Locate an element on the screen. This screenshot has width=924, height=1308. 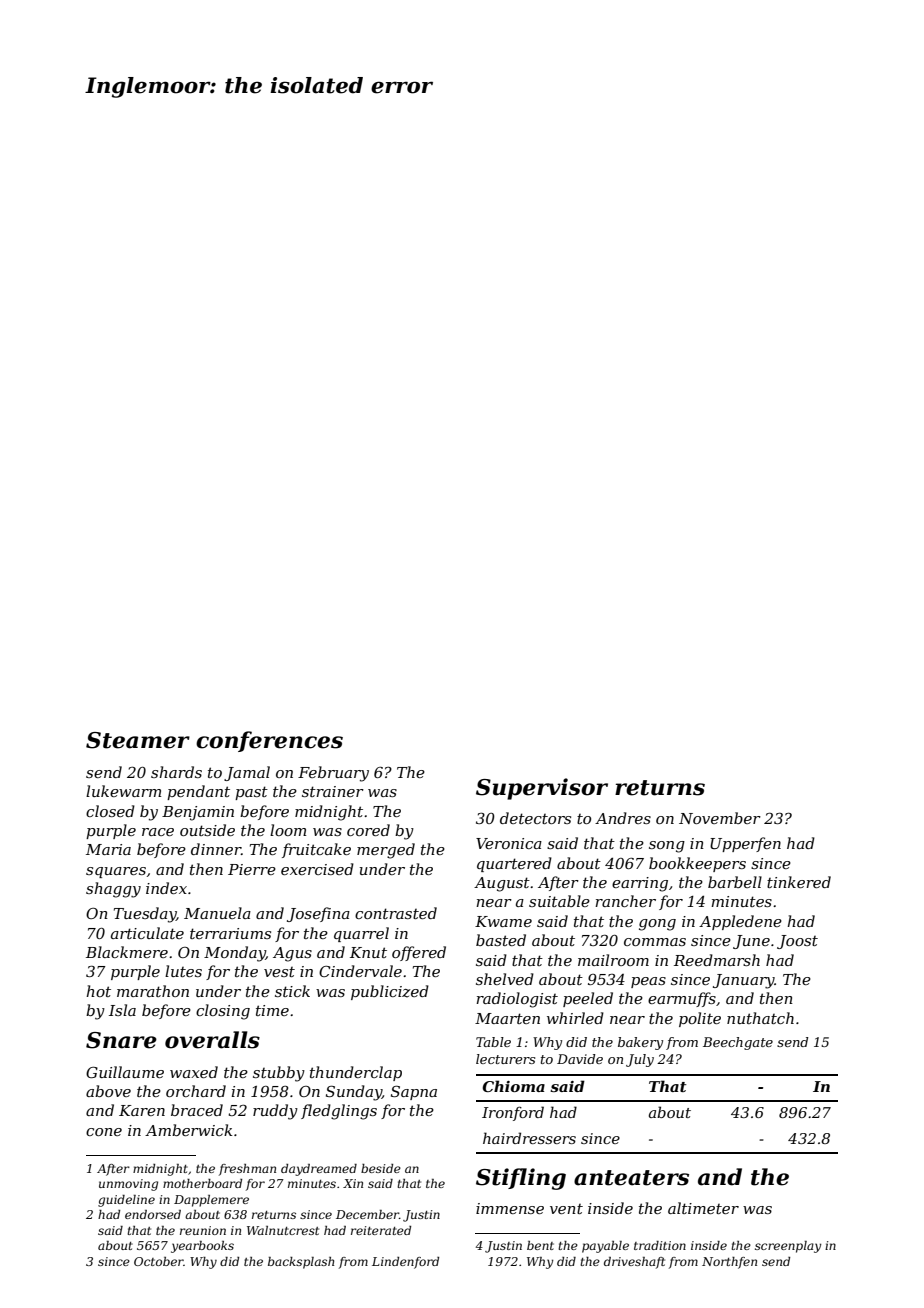
lecturers is located at coordinates (505, 1059).
